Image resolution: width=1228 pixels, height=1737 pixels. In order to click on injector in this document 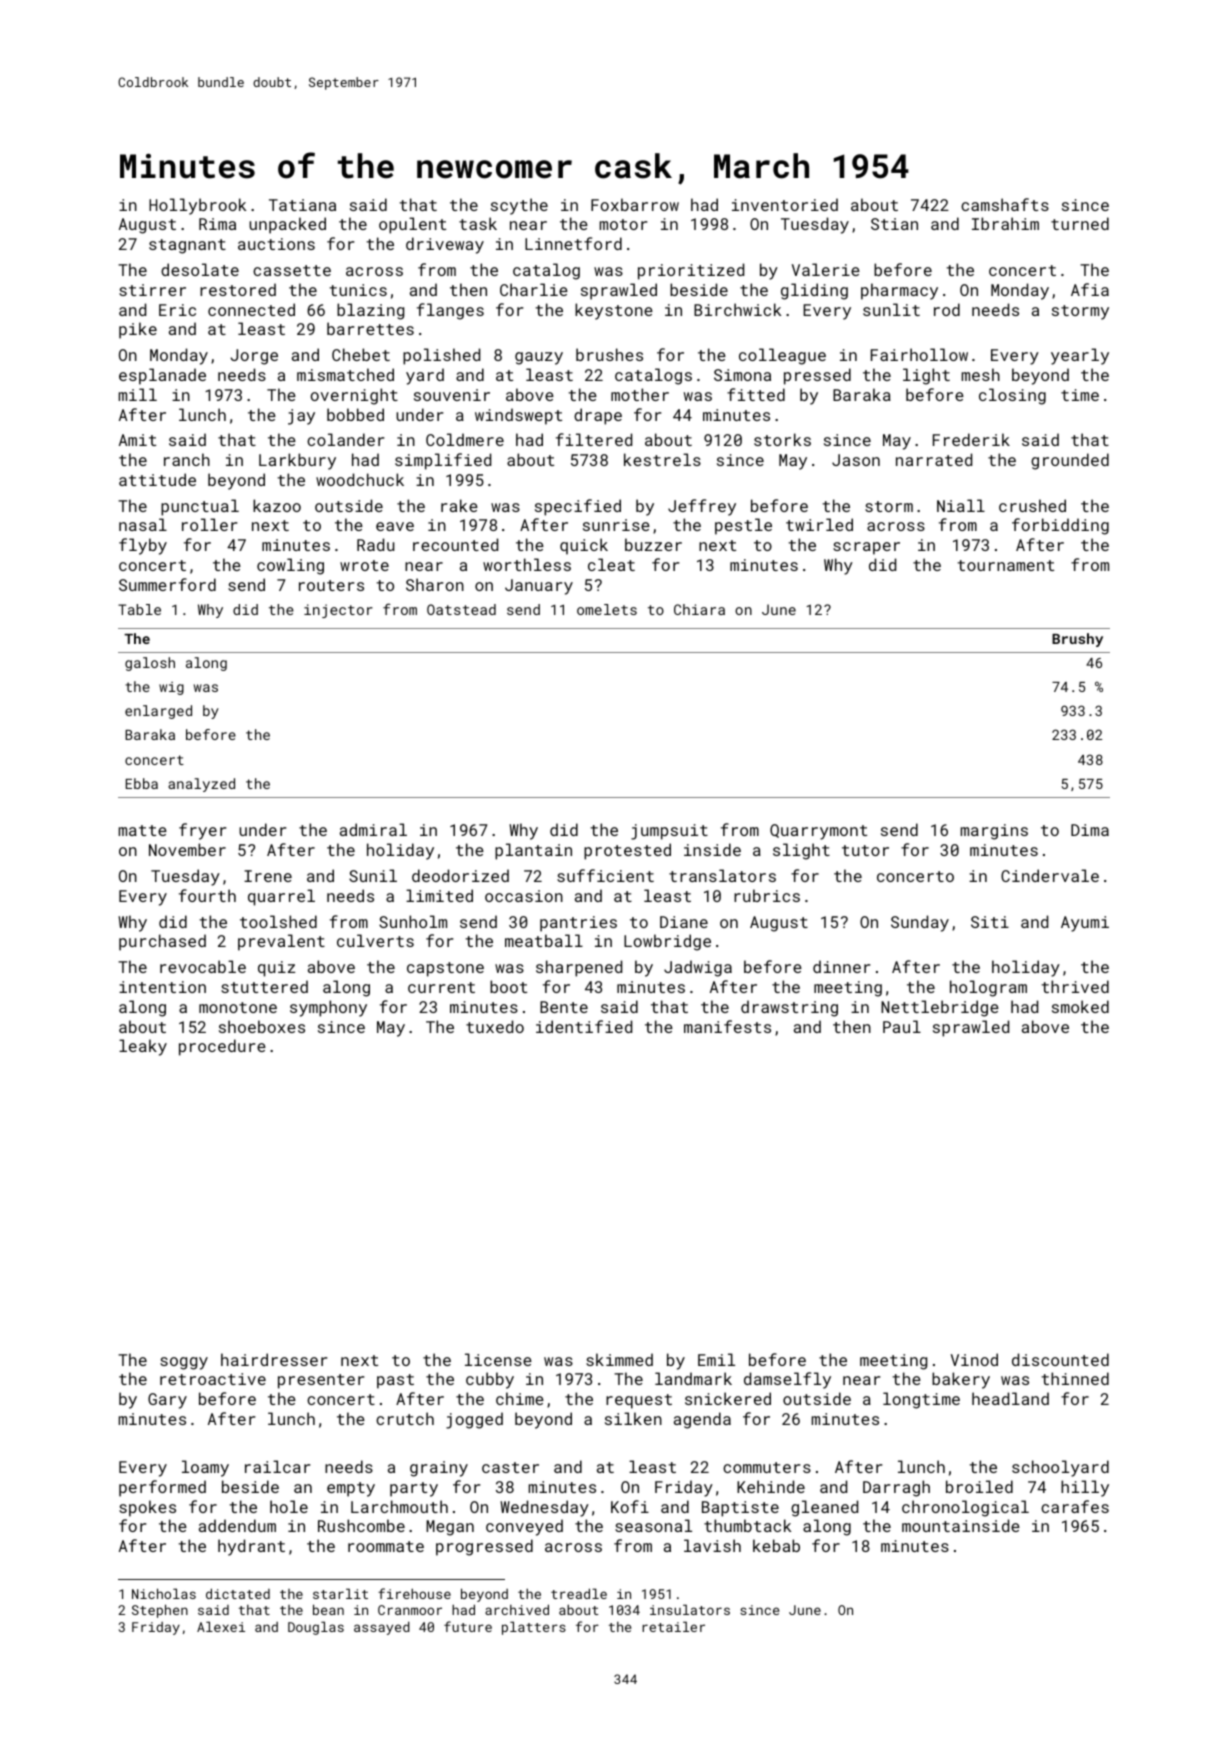, I will do `click(338, 611)`.
